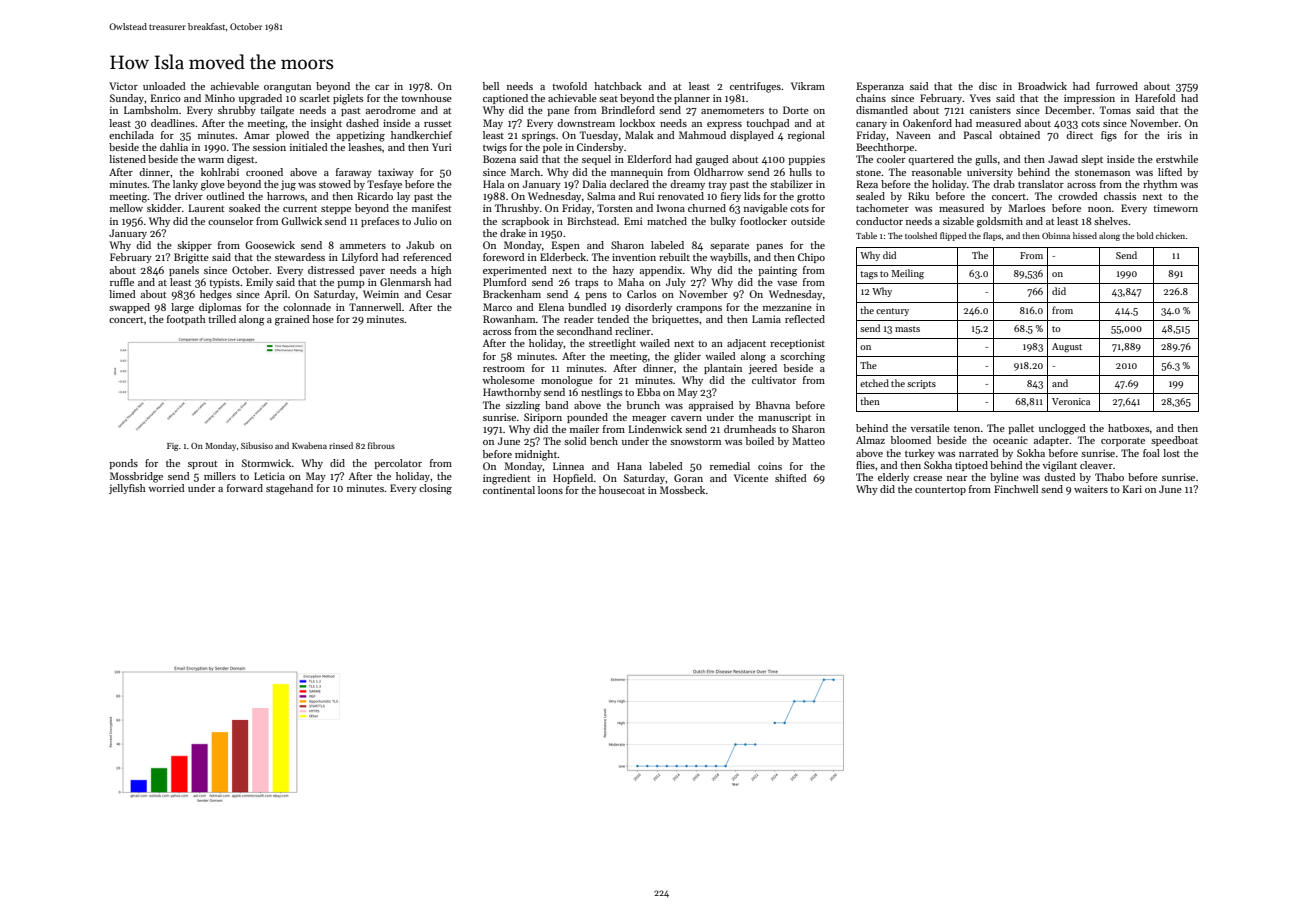  What do you see at coordinates (907, 329) in the document?
I see `masts` at bounding box center [907, 329].
